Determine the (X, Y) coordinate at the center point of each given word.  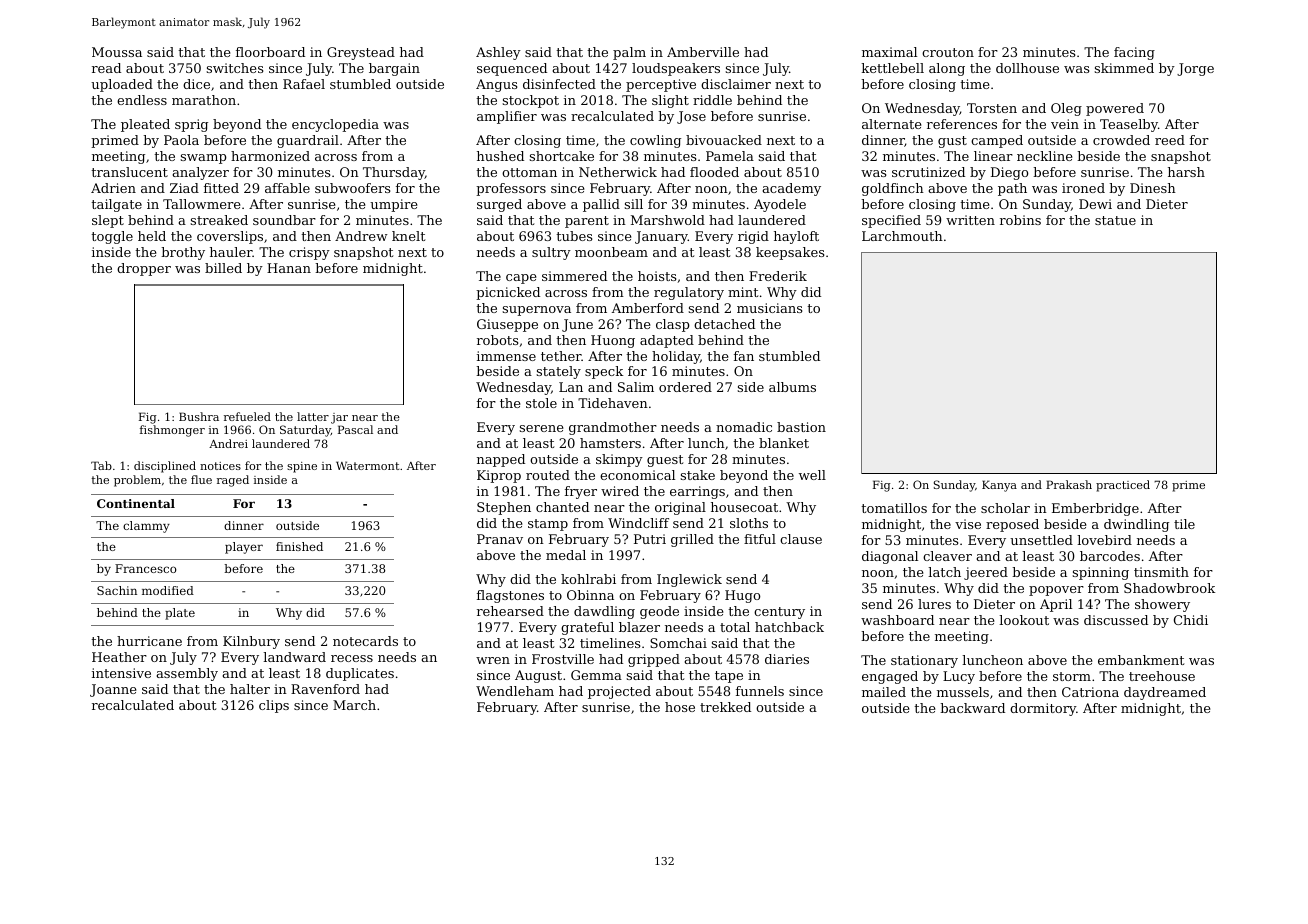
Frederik (778, 276)
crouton (948, 52)
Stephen (504, 508)
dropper (144, 269)
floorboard (270, 52)
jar (339, 418)
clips (274, 706)
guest (665, 461)
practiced (1123, 486)
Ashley (498, 53)
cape (521, 279)
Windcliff (638, 523)
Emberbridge (1095, 509)
